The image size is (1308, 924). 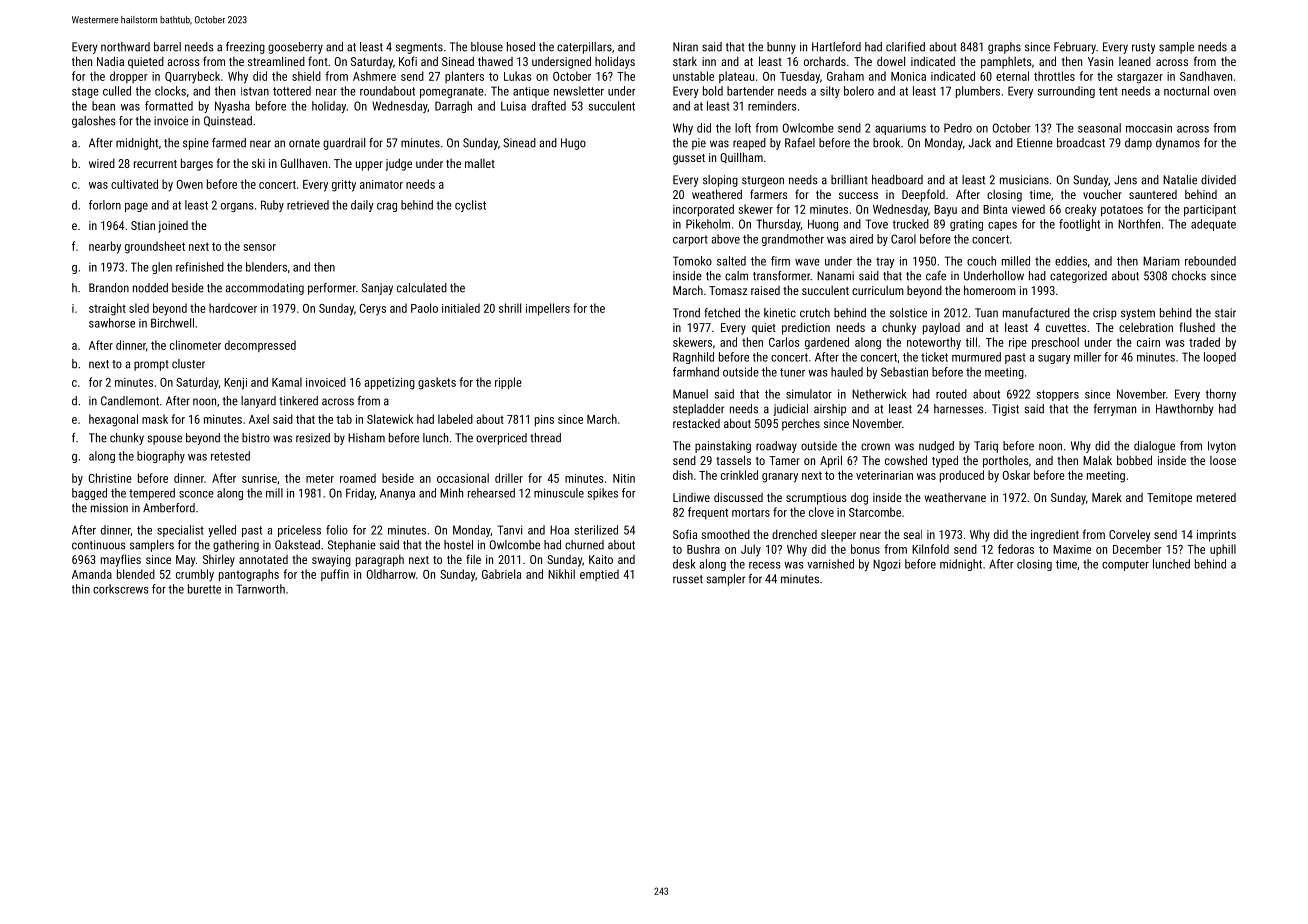 I want to click on cairn, so click(x=1148, y=342).
